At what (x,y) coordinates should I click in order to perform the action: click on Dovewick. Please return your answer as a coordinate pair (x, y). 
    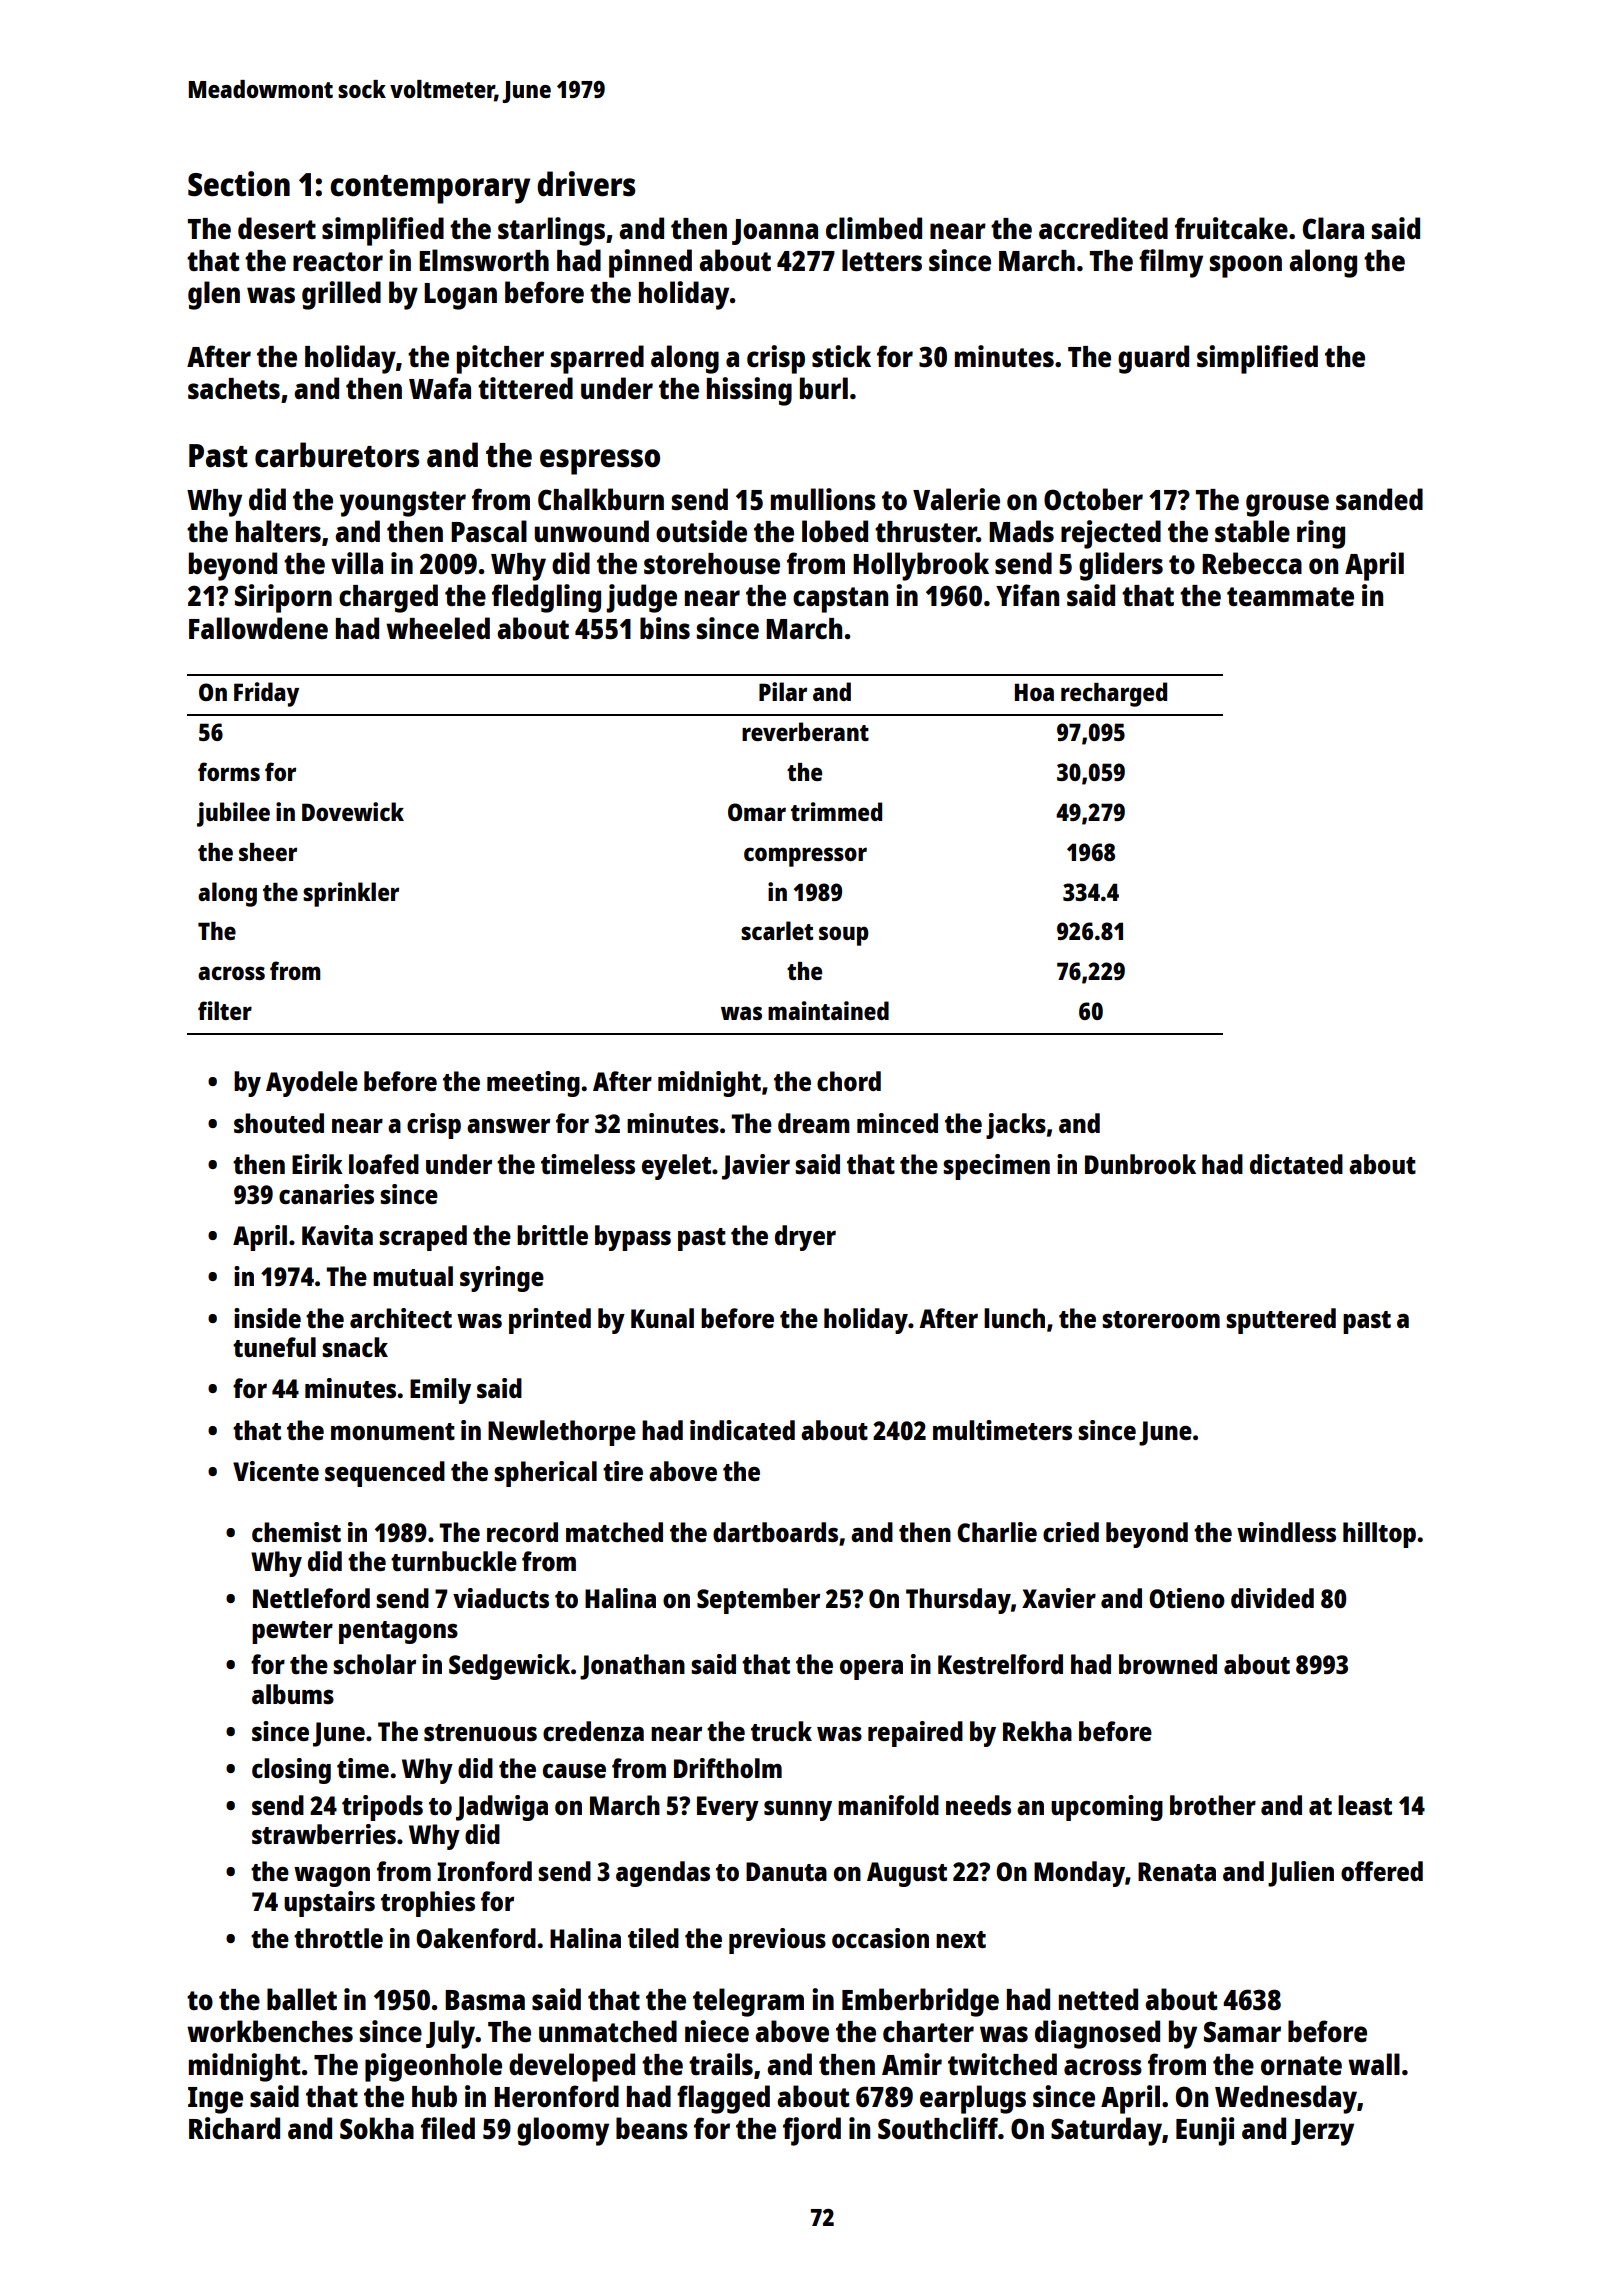
    Looking at the image, I should click on (353, 811).
